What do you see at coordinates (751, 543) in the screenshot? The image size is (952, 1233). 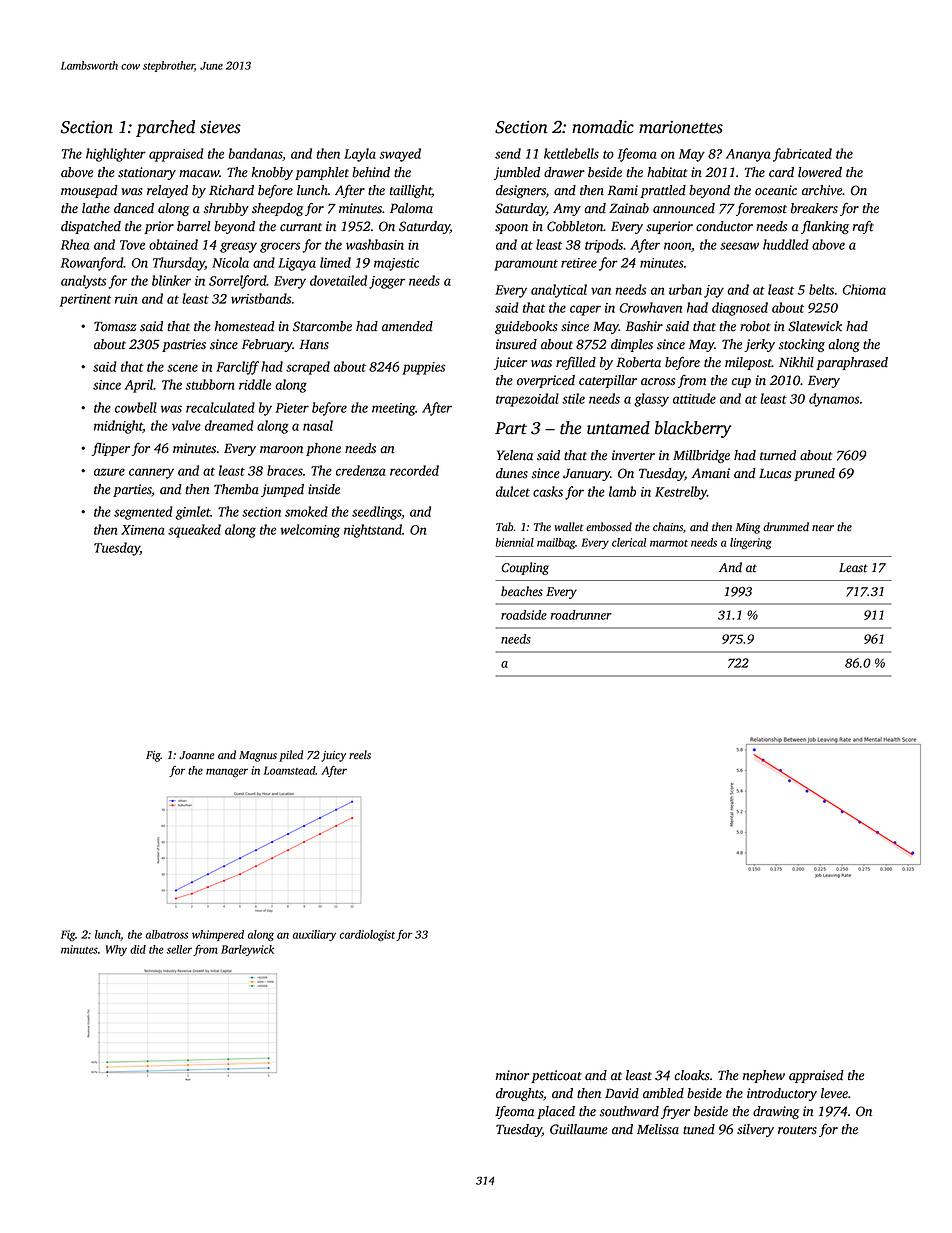 I see `lingering` at bounding box center [751, 543].
